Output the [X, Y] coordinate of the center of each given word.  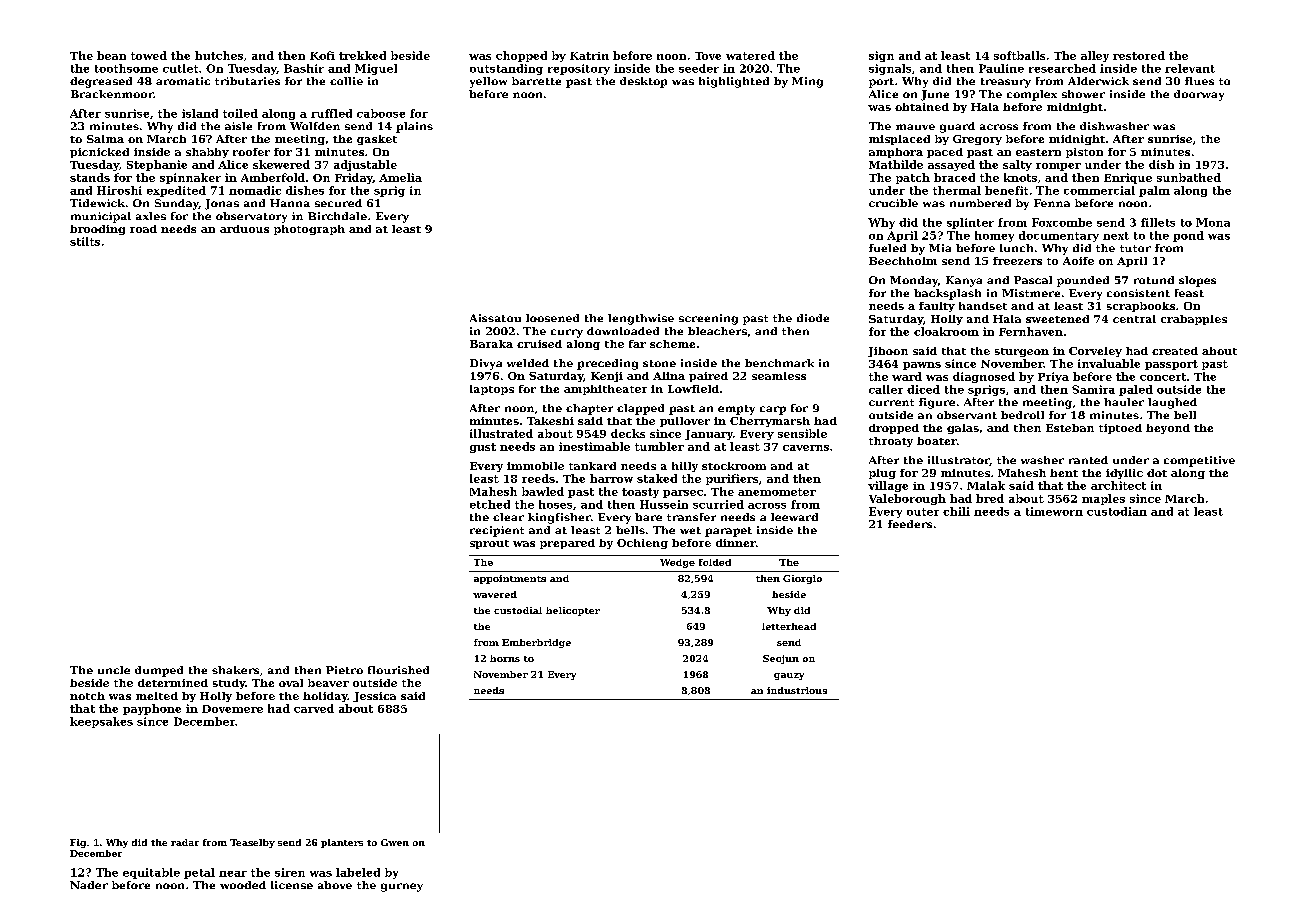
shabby [207, 153]
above [335, 885]
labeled [358, 872]
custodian [1117, 511]
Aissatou [495, 318]
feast [1189, 293]
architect [1118, 485]
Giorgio [802, 579]
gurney [402, 887]
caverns [806, 448]
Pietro [344, 670]
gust [483, 448]
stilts [85, 241]
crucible [893, 203]
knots [1020, 177]
